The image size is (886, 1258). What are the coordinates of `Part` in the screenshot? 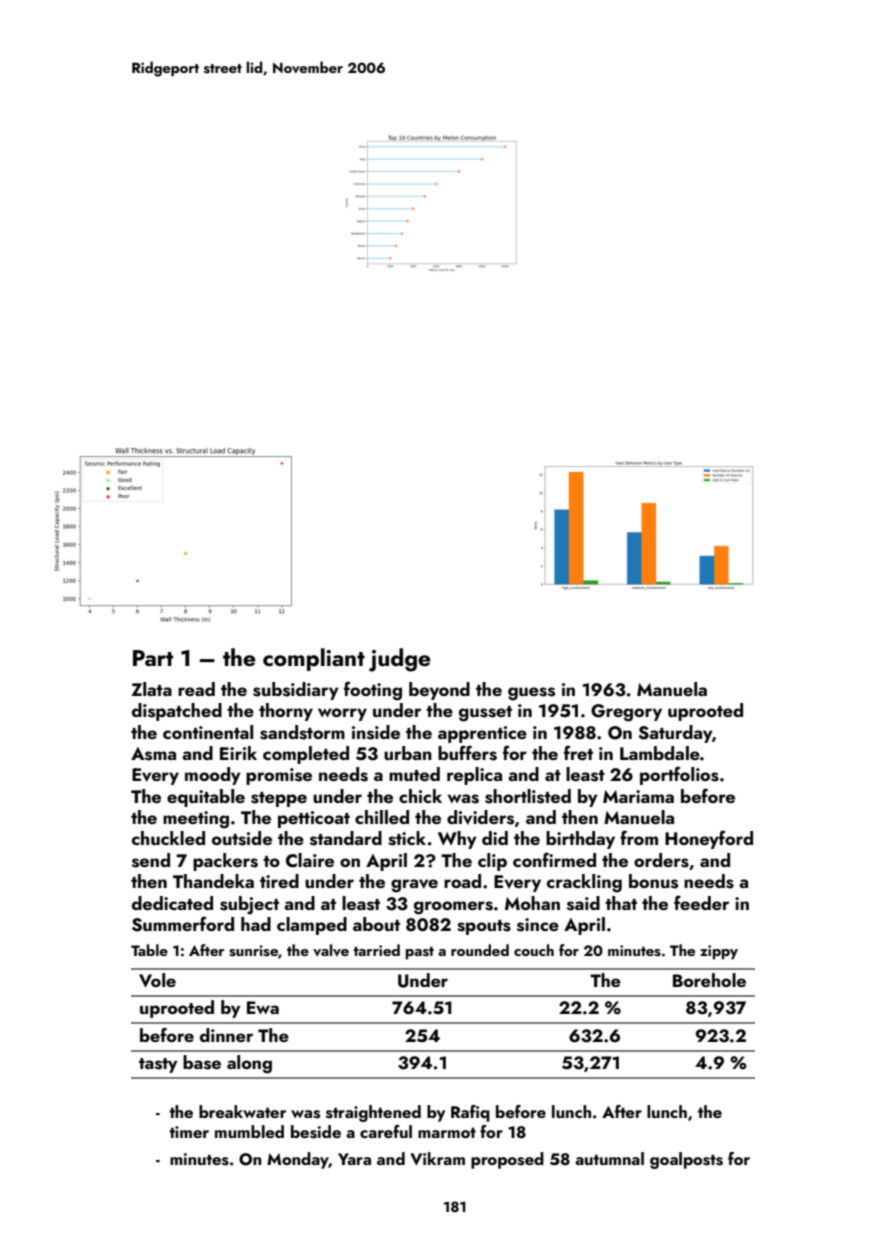 It's located at (153, 658).
